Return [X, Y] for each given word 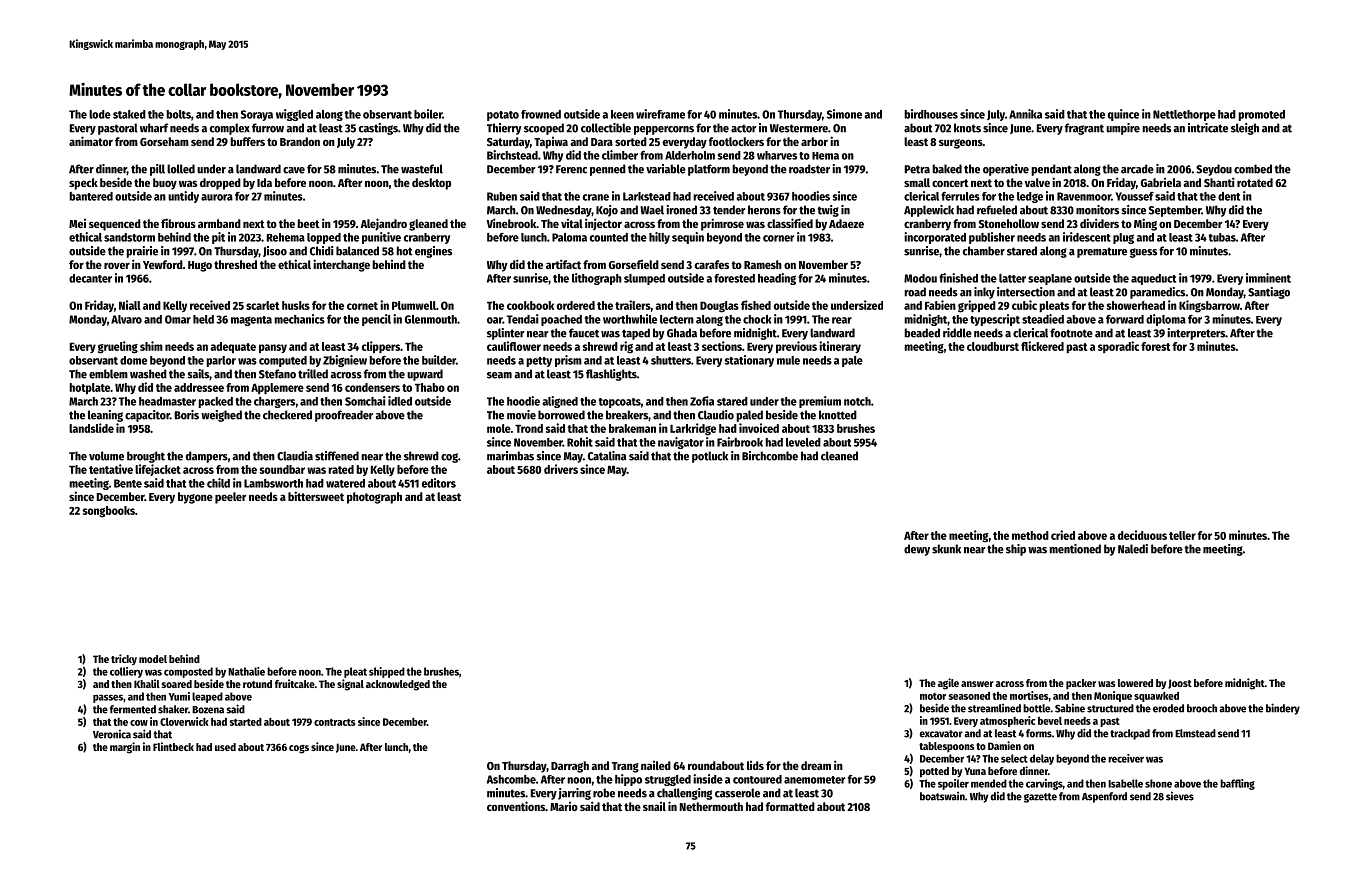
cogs [299, 749]
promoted [1261, 115]
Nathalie [246, 671]
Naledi [1133, 549]
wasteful [422, 169]
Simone [844, 114]
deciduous [1142, 535]
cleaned [839, 456]
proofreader [344, 416]
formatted [790, 806]
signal [350, 685]
